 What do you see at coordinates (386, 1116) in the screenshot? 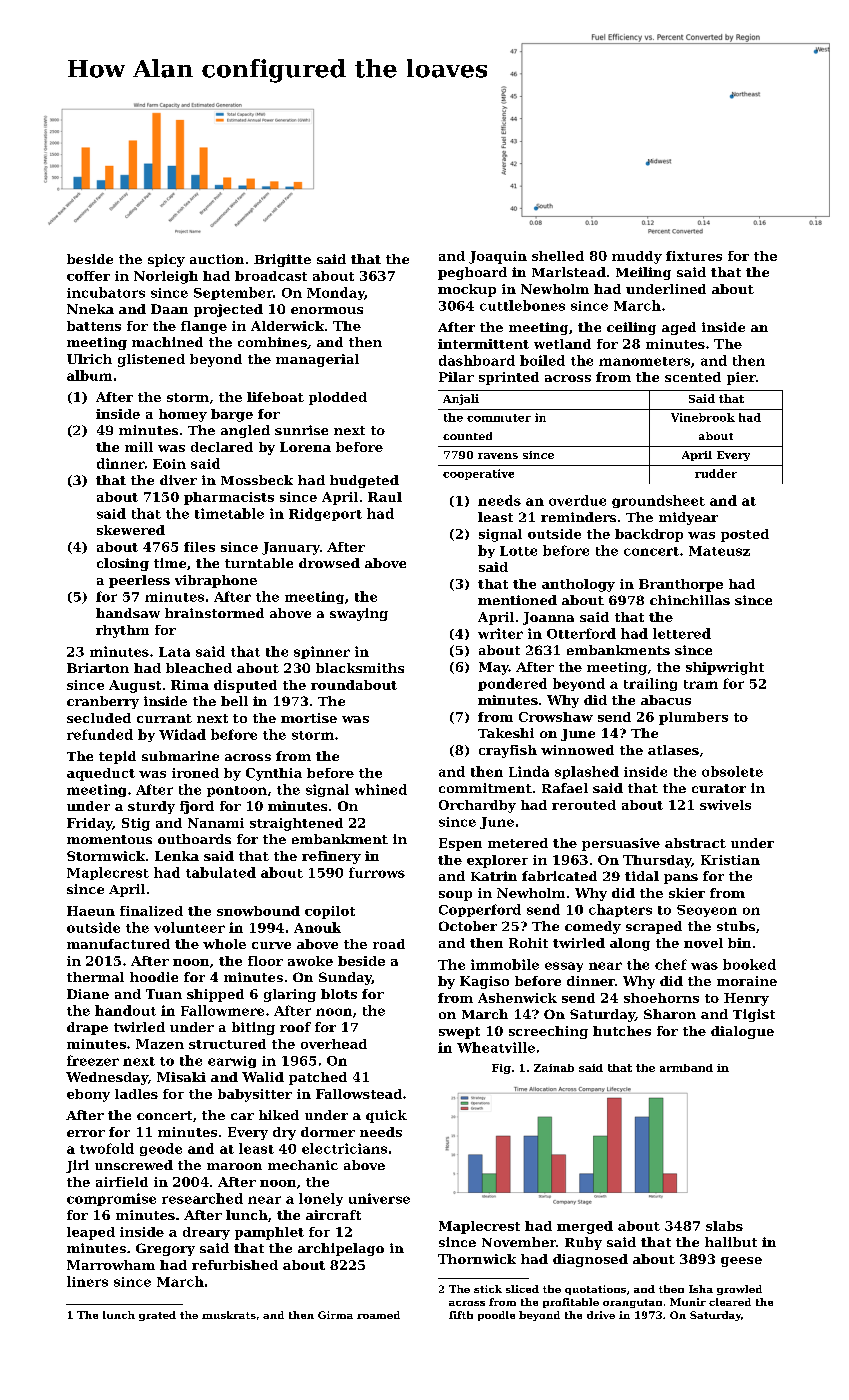
I see `quick` at bounding box center [386, 1116].
